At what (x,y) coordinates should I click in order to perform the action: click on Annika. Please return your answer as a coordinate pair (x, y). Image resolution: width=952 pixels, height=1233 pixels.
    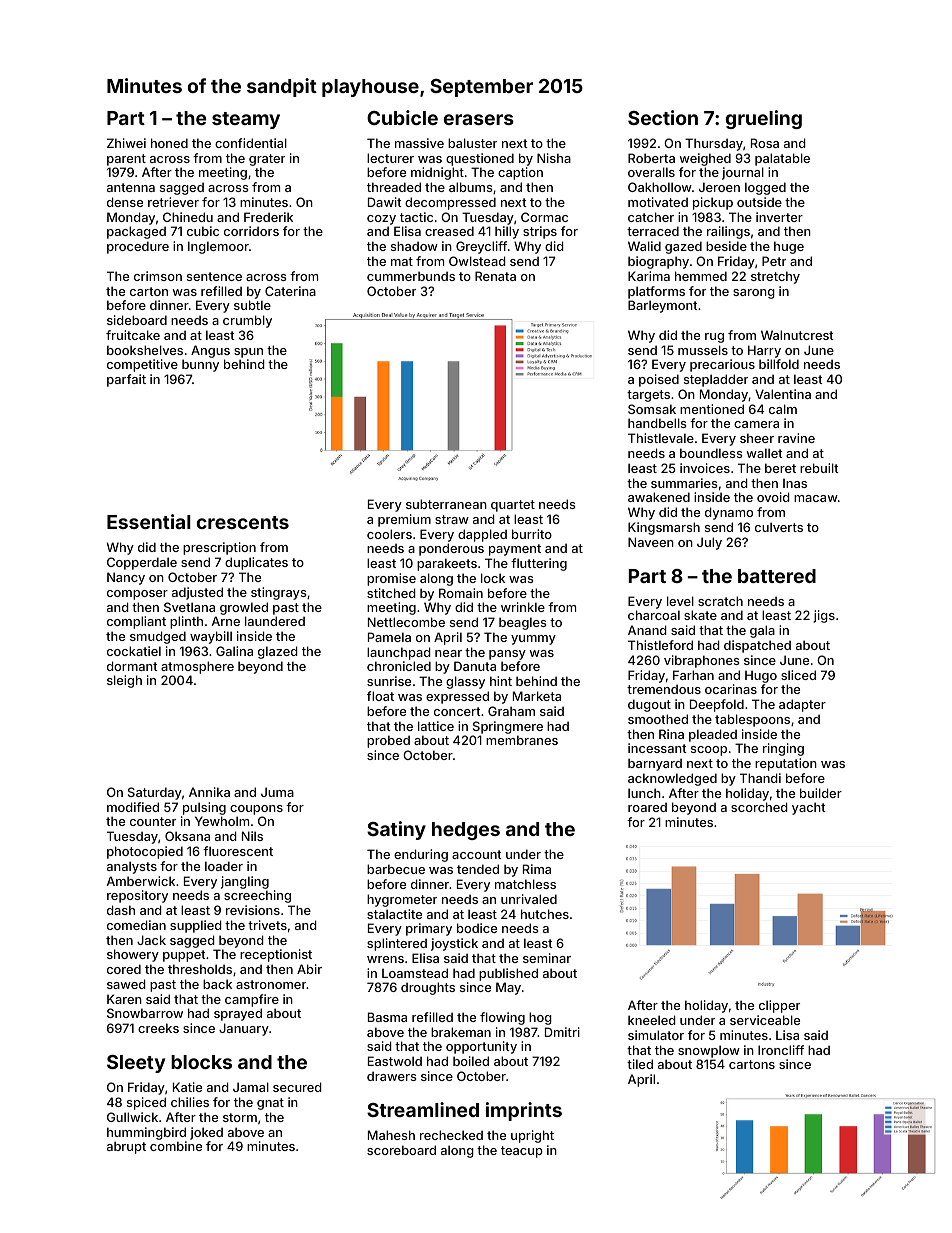
    Looking at the image, I should click on (209, 792).
